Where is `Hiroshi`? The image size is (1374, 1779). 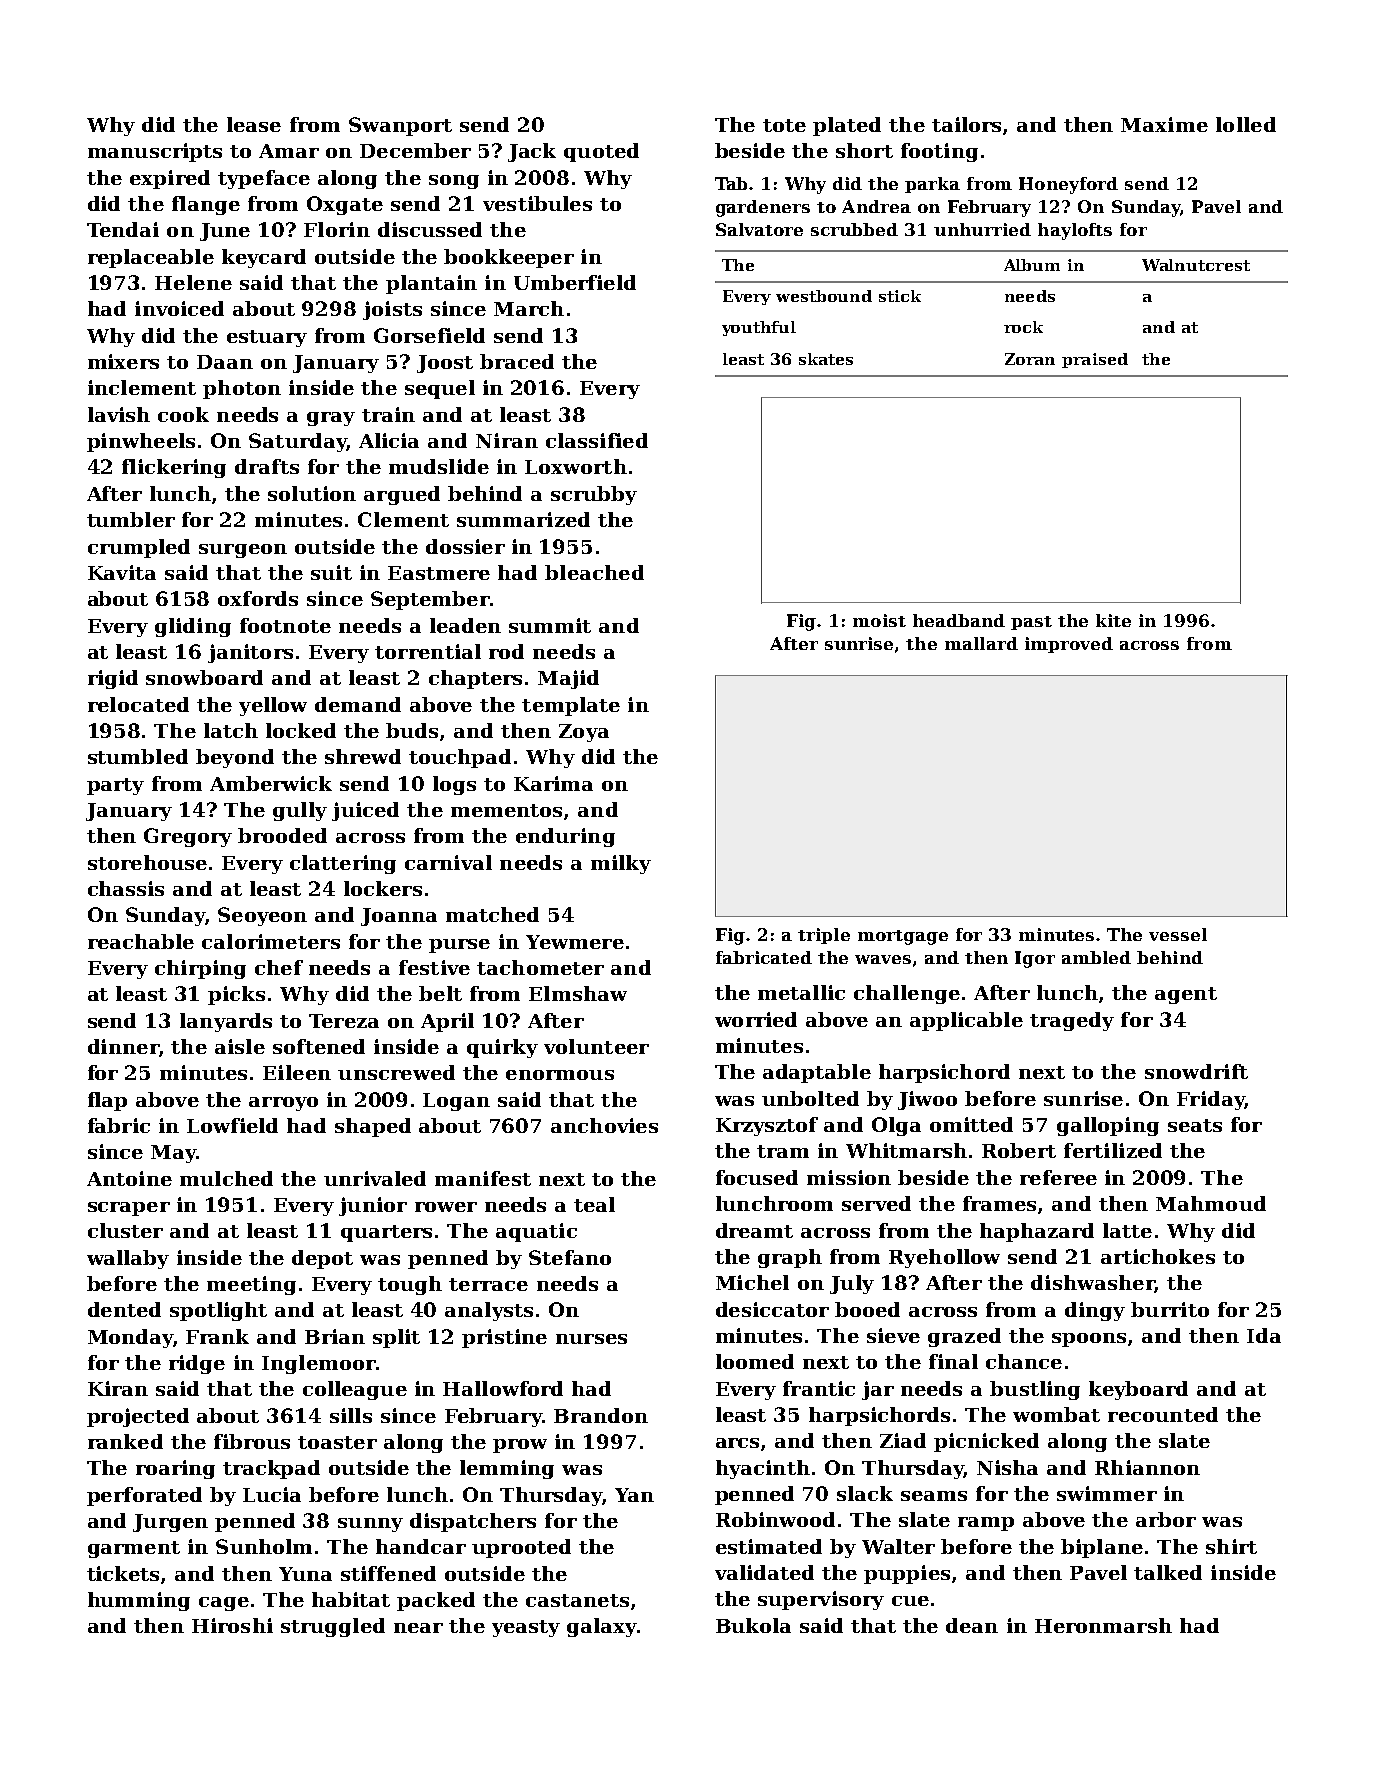 Hiroshi is located at coordinates (232, 1625).
